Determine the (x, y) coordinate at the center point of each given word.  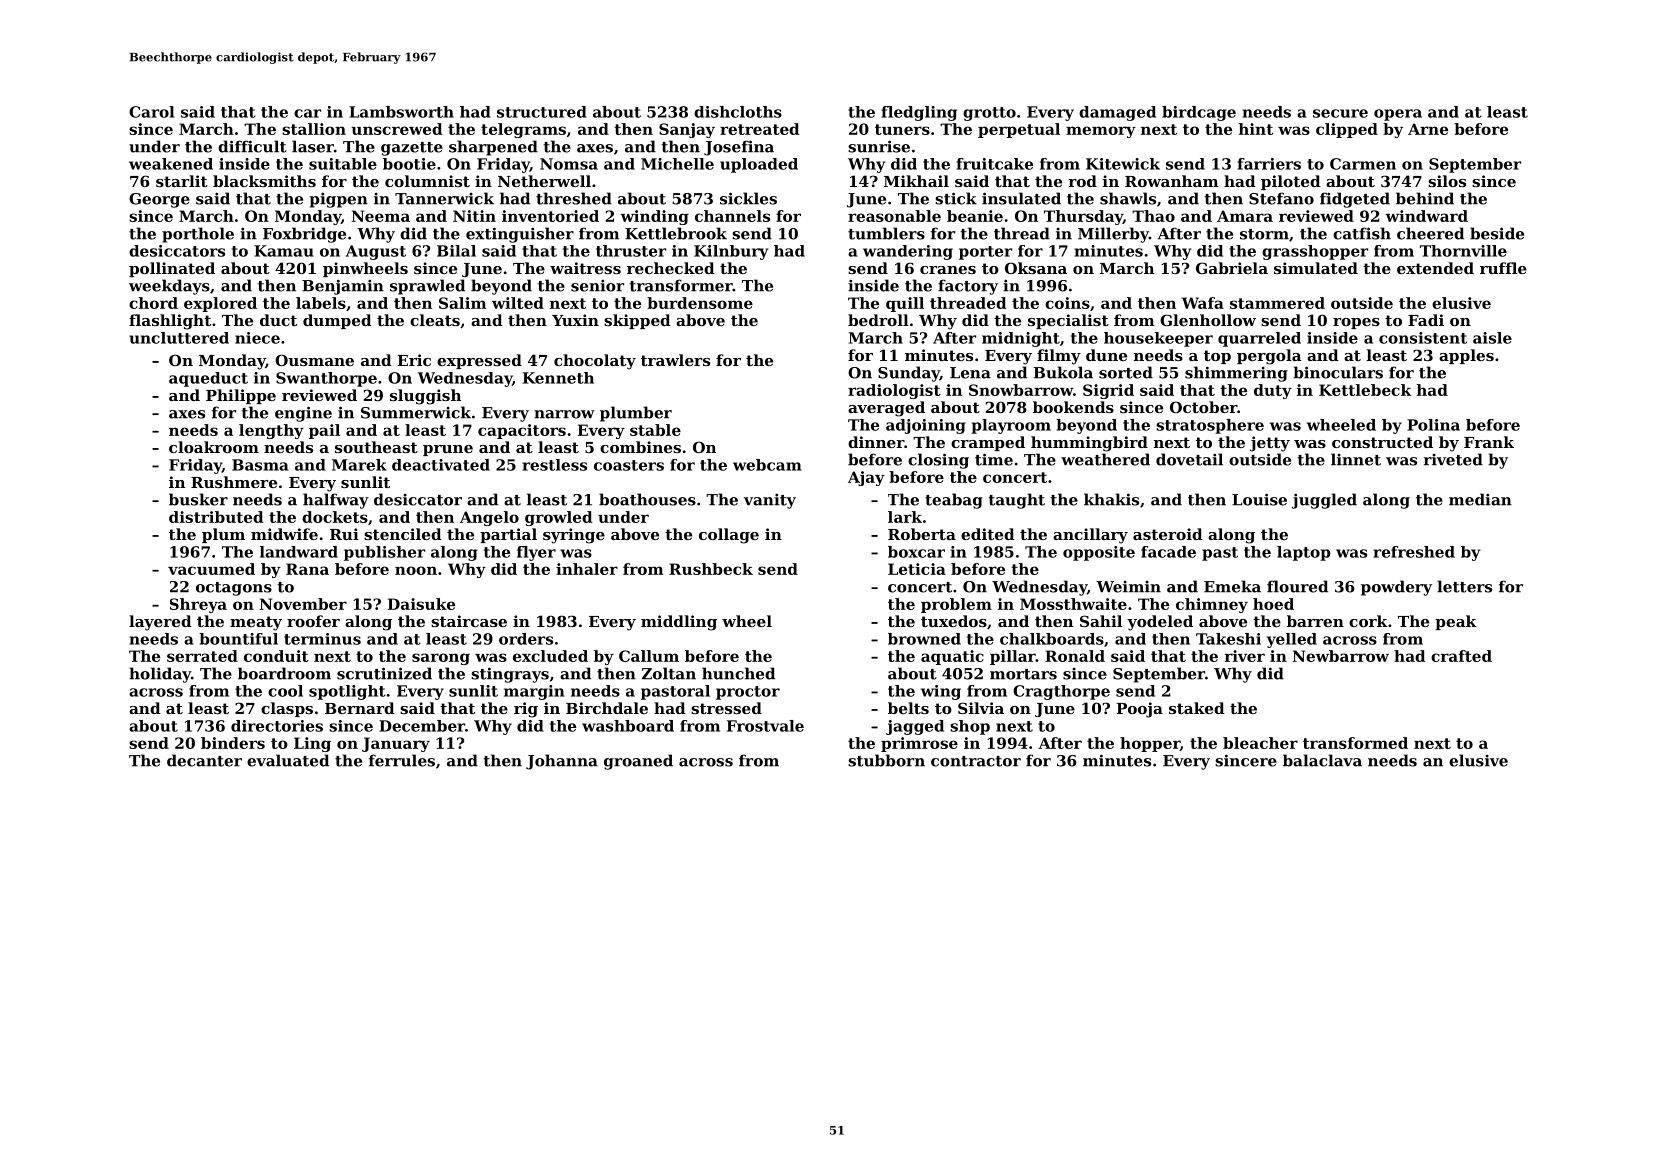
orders (526, 639)
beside (1497, 233)
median (1480, 499)
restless (554, 465)
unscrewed (396, 129)
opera (1398, 115)
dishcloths (738, 112)
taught (1016, 501)
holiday (160, 675)
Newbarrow (1341, 656)
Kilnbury (731, 252)
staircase (469, 621)
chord (153, 303)
